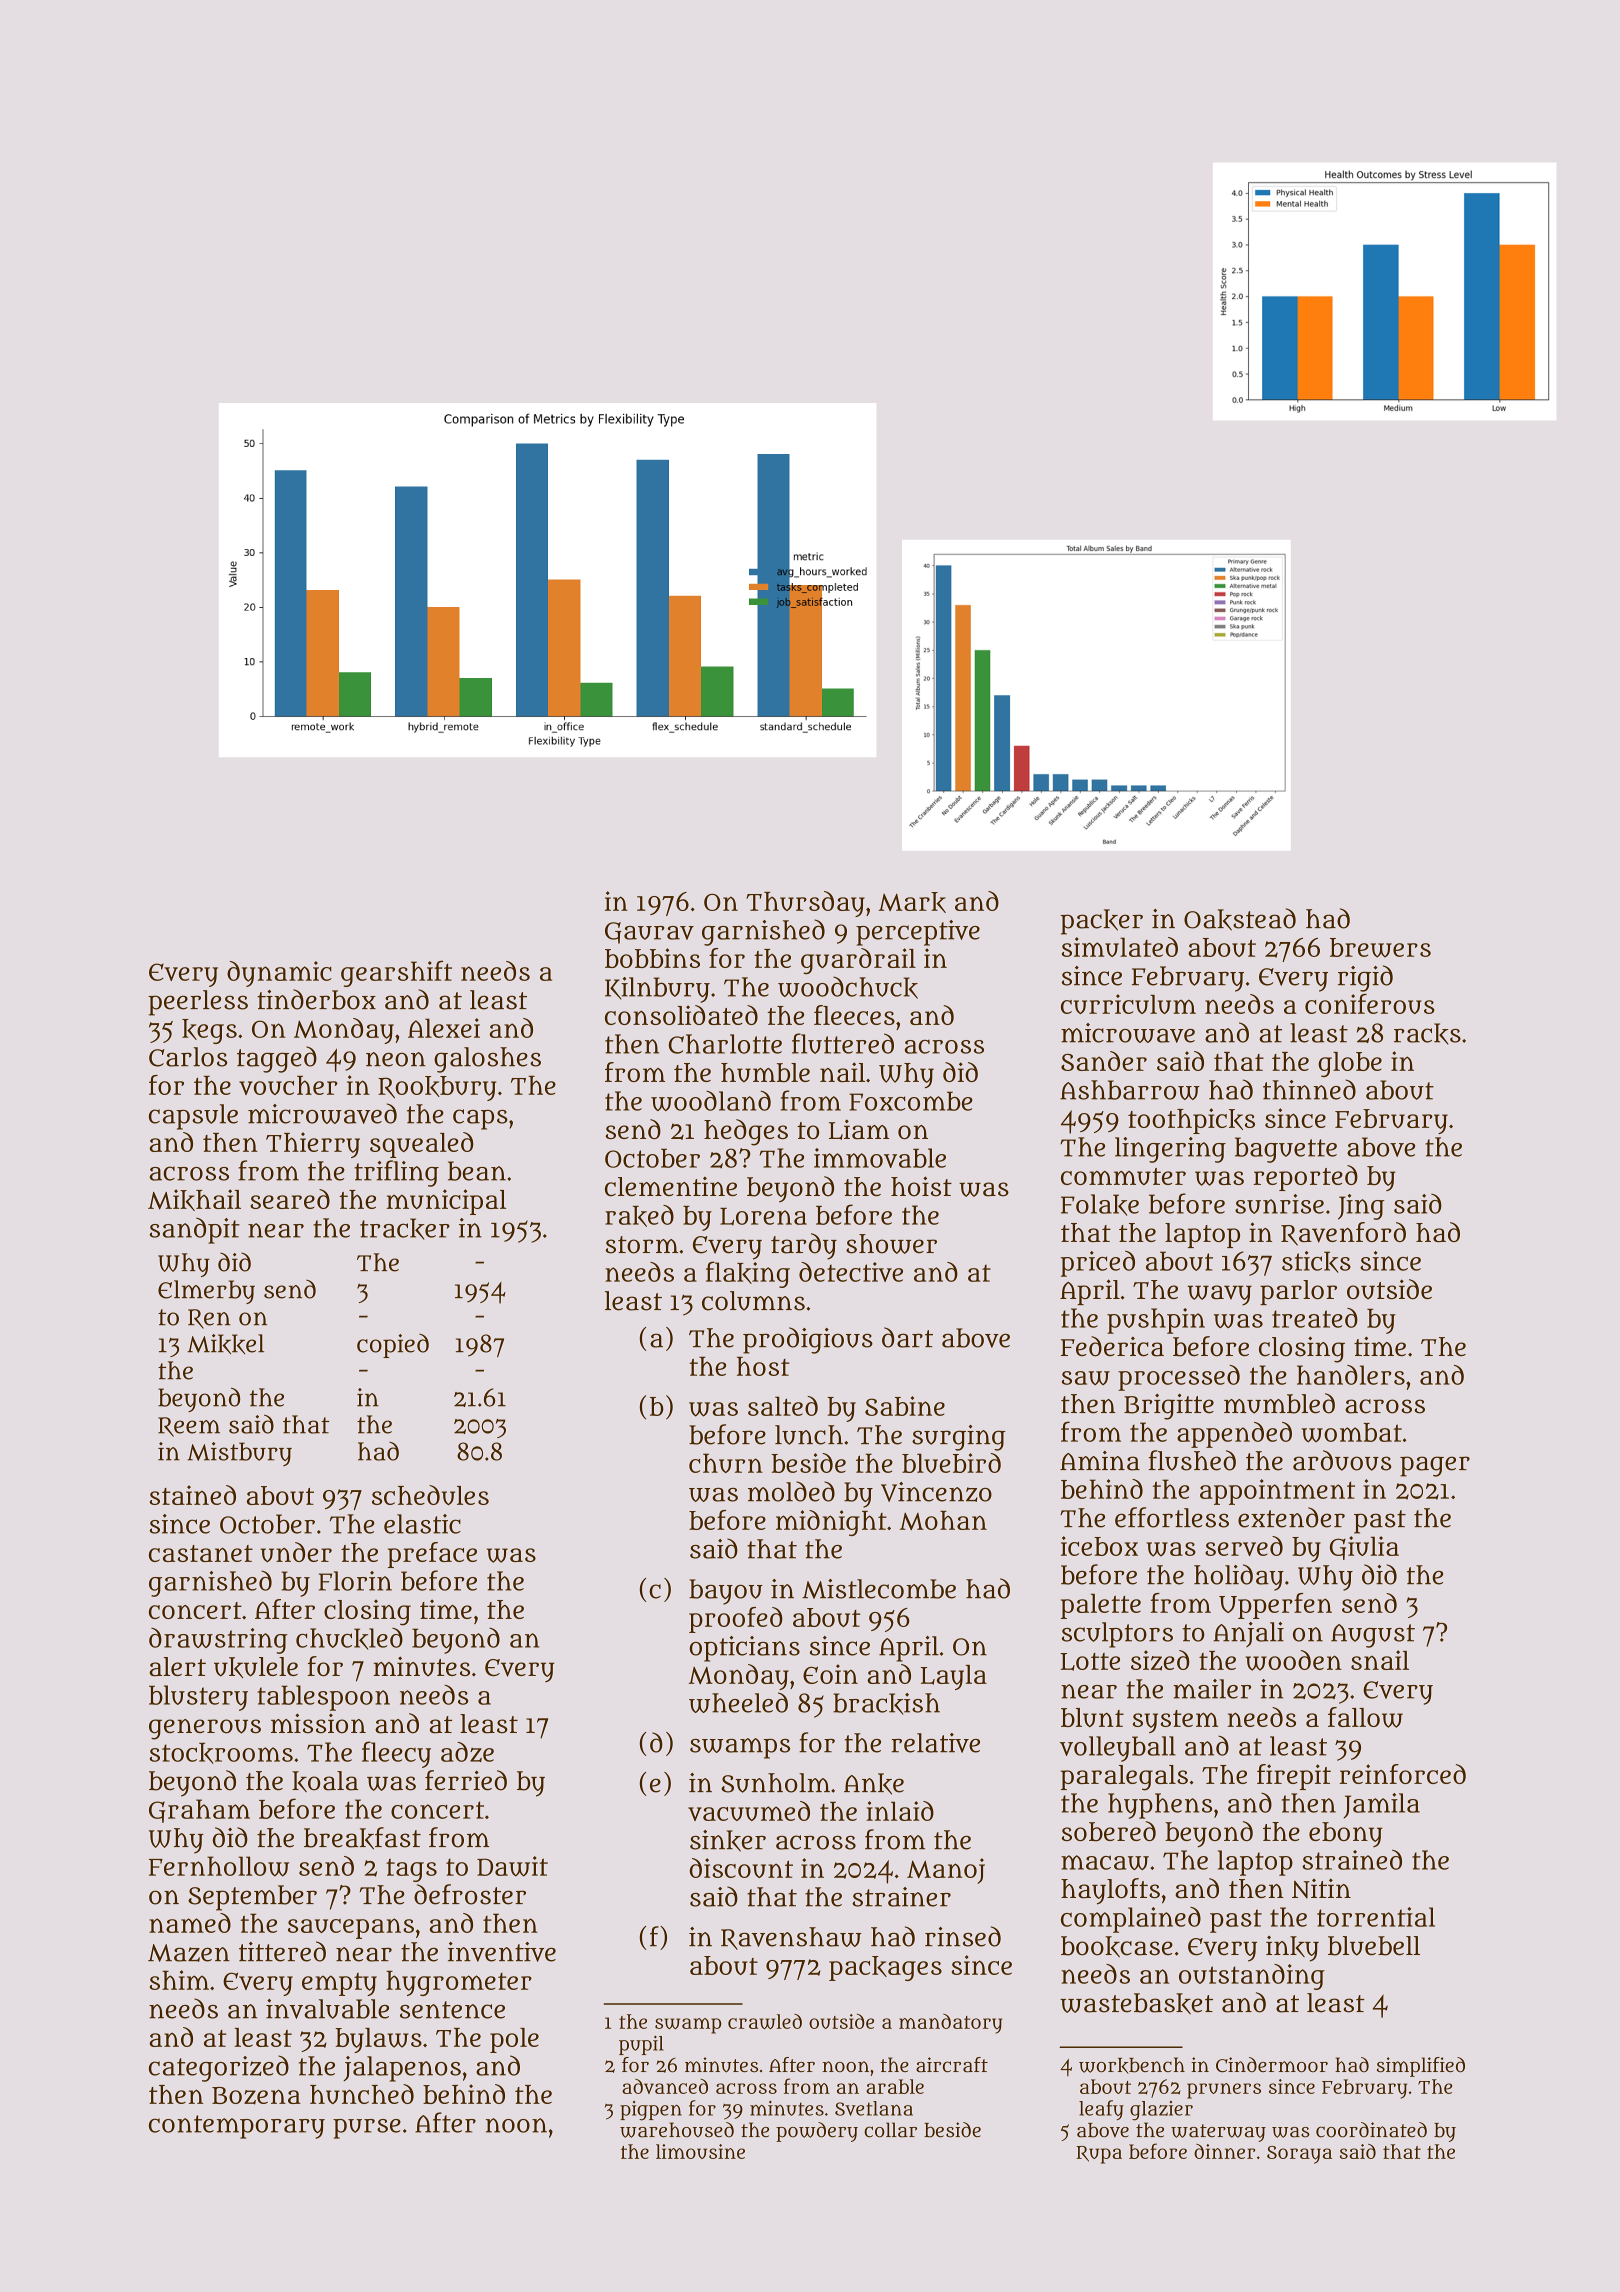 This image has width=1620, height=2292. I want to click on Reem, so click(189, 1427).
